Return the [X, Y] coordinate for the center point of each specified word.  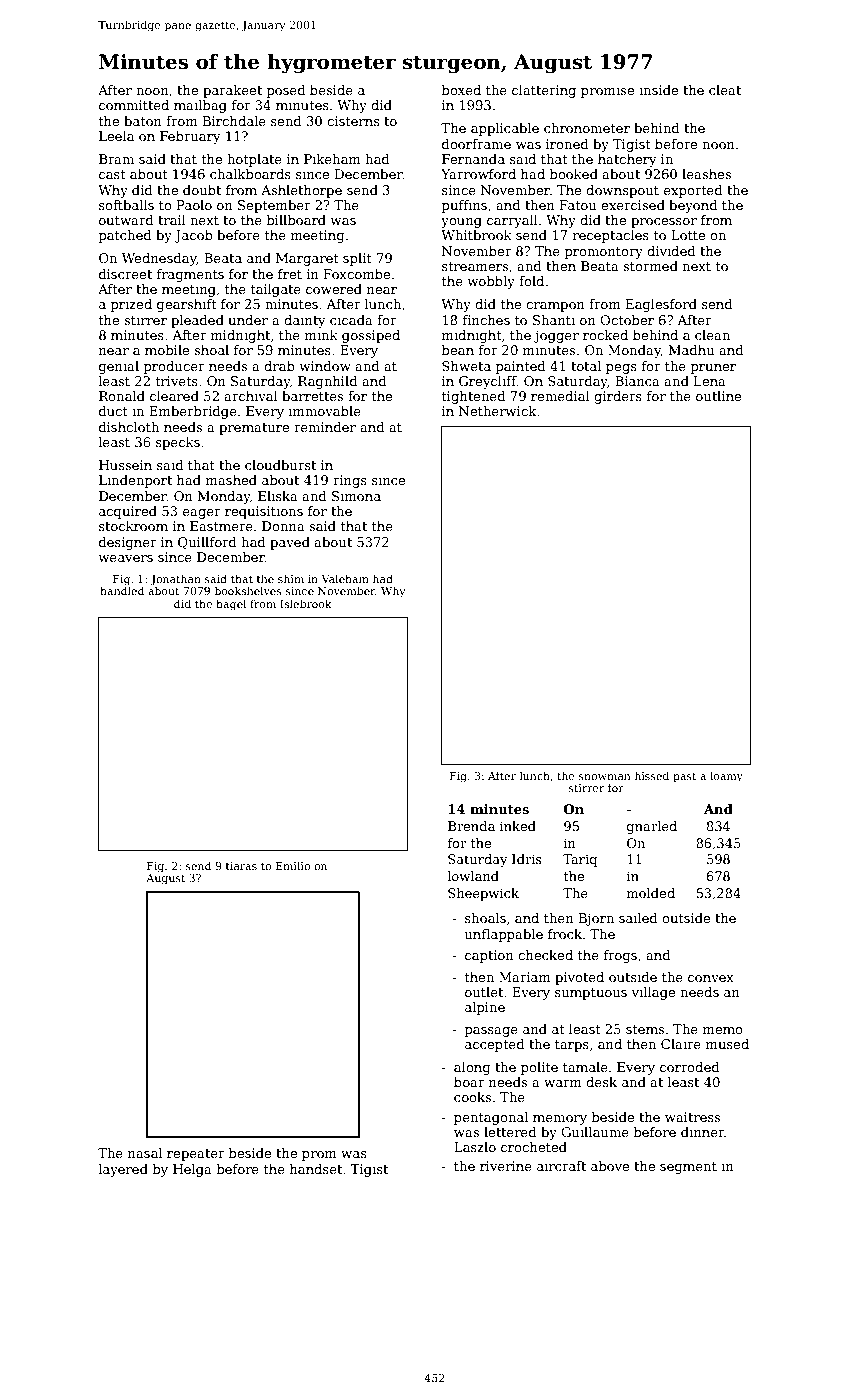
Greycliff [488, 382]
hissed [652, 775]
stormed [650, 266]
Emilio [293, 865]
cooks [472, 1097]
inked [518, 826]
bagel [231, 605]
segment [688, 1168]
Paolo [194, 205]
